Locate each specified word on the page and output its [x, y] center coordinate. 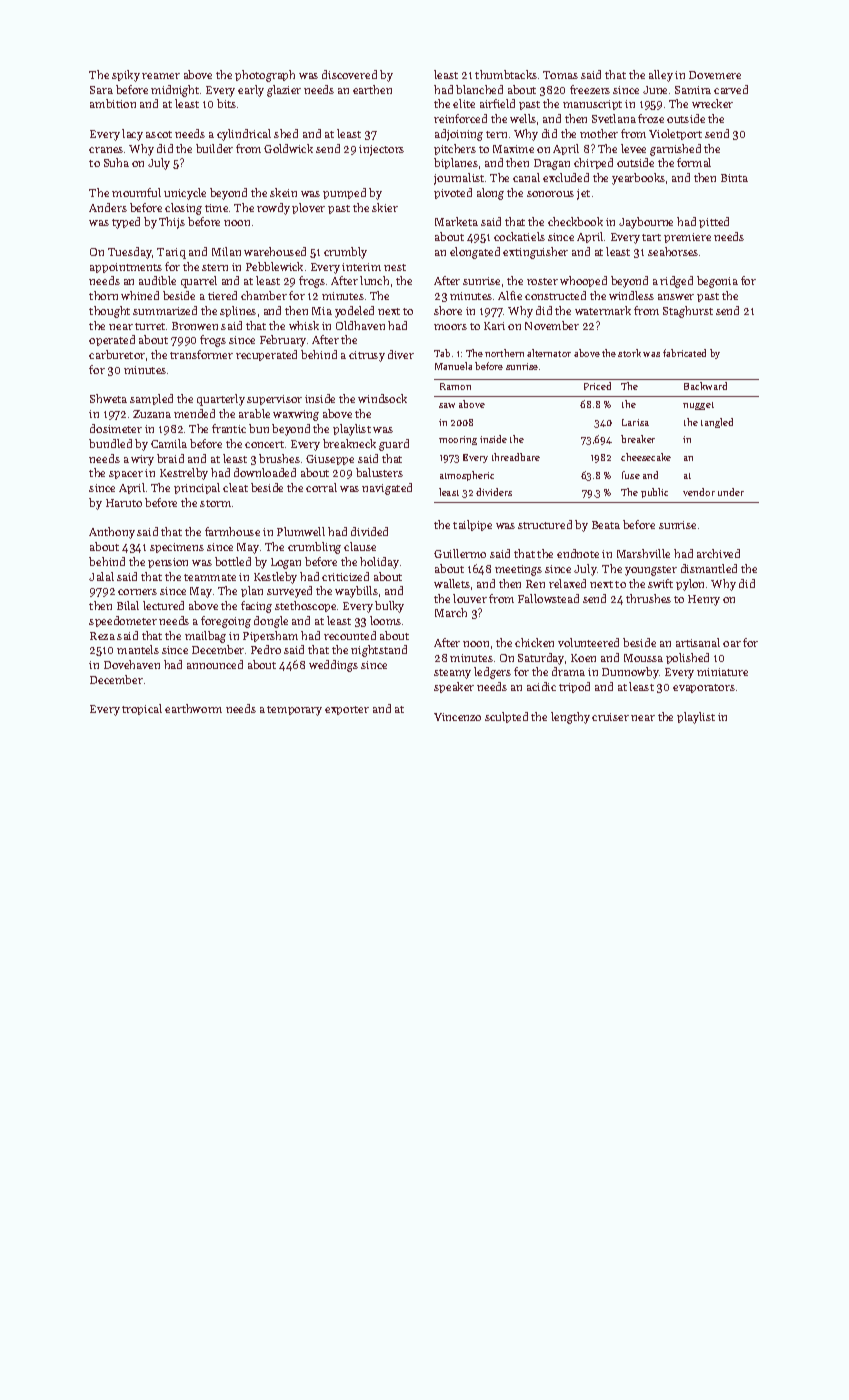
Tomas [560, 75]
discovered [349, 74]
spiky [126, 76]
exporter [347, 710]
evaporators [704, 688]
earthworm [193, 708]
